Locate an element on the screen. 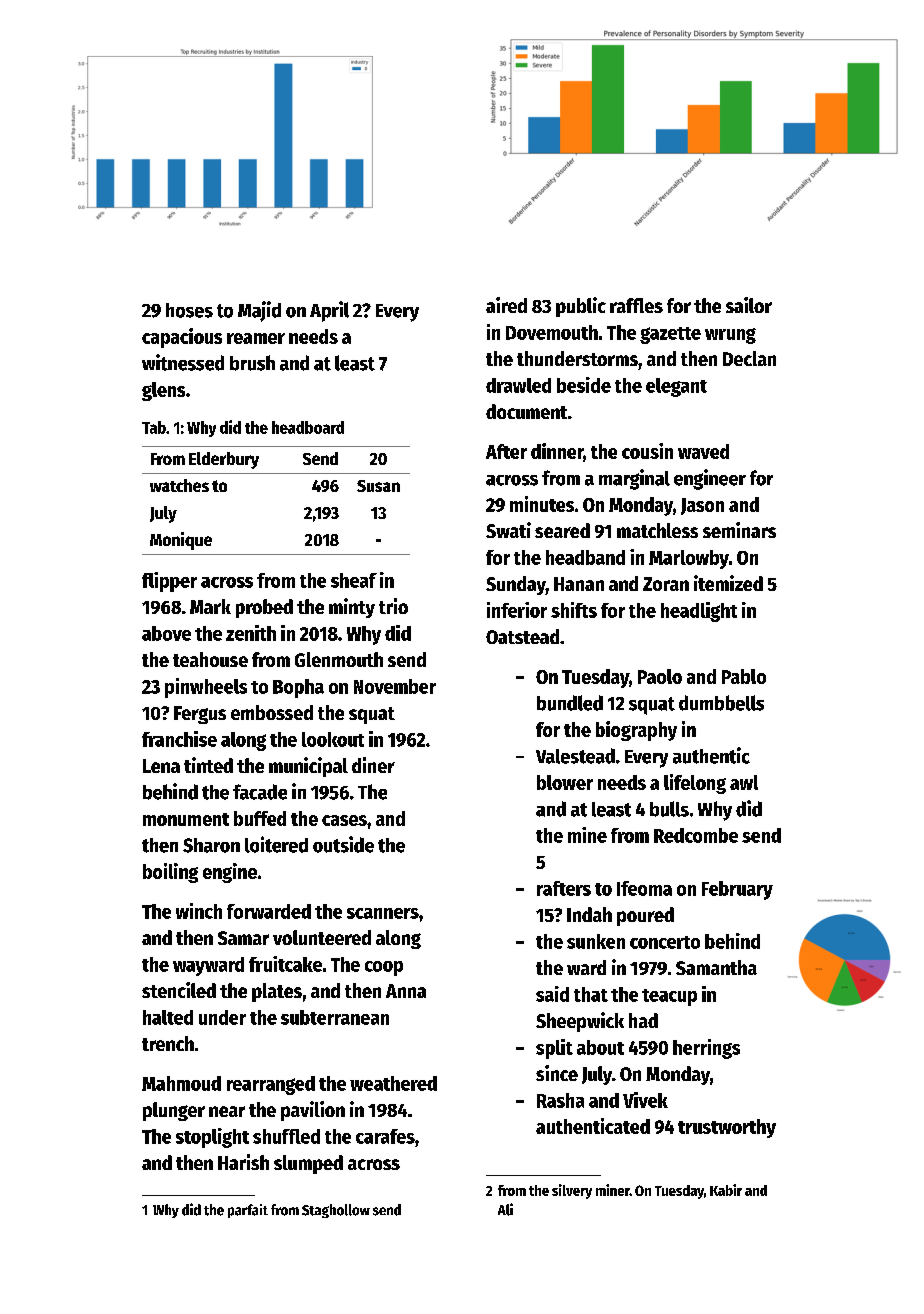 This screenshot has width=924, height=1314. aired is located at coordinates (506, 305).
